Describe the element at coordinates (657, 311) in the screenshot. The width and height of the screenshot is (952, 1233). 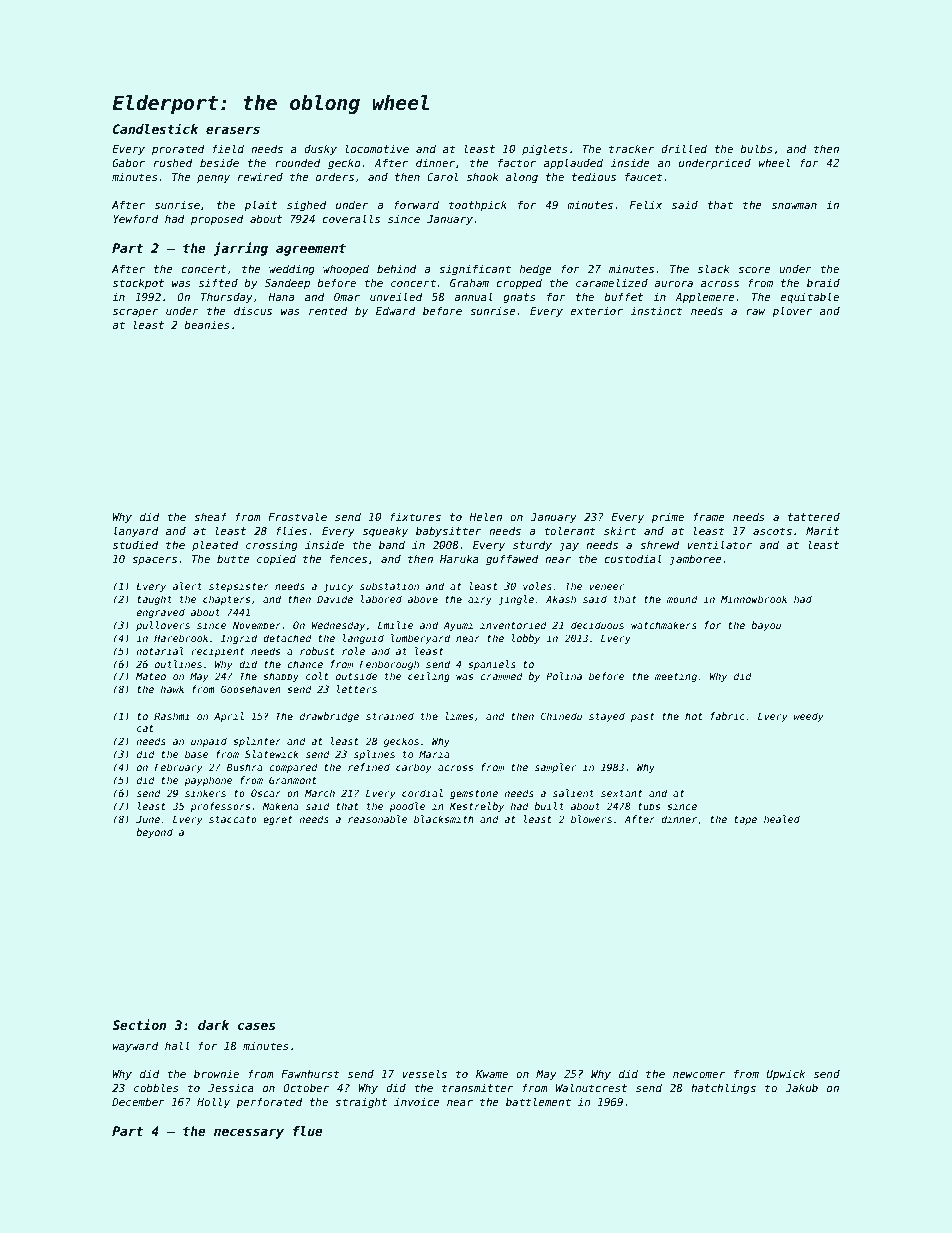
I see `instinct` at that location.
